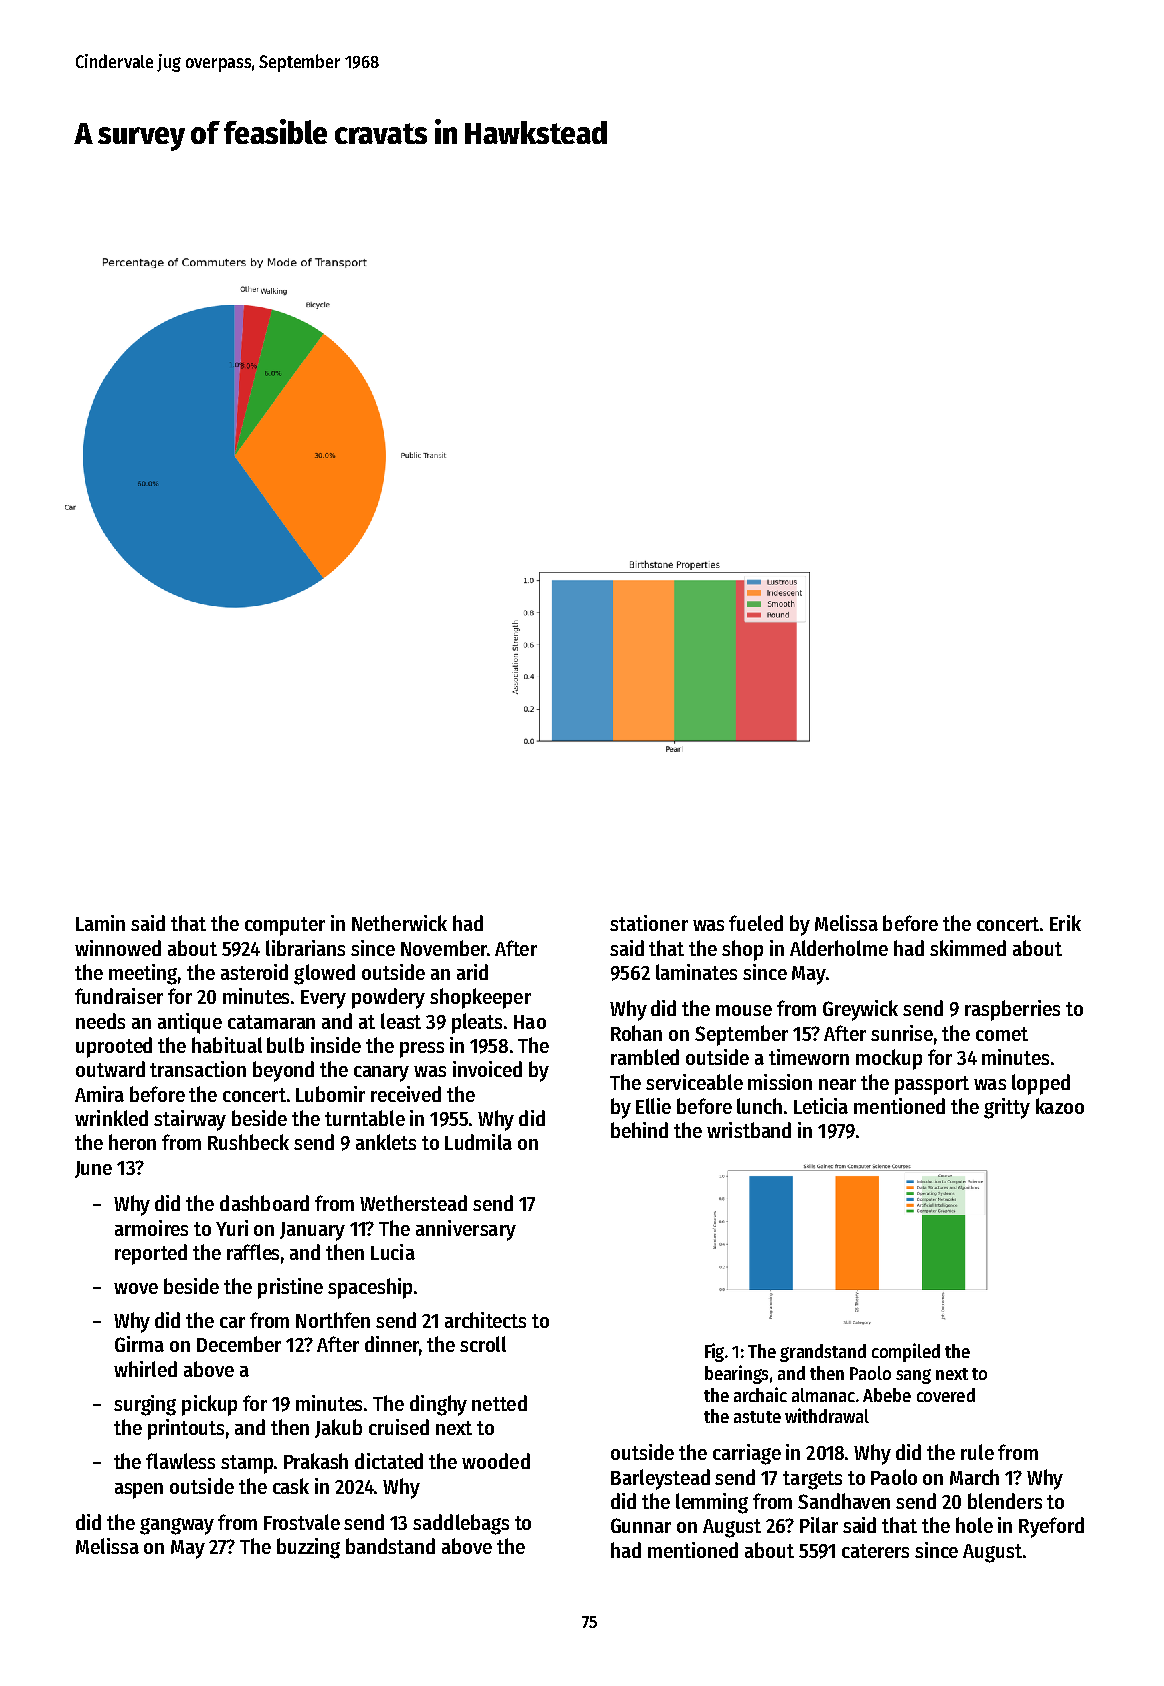  Describe the element at coordinates (305, 948) in the screenshot. I see `librarians` at that location.
